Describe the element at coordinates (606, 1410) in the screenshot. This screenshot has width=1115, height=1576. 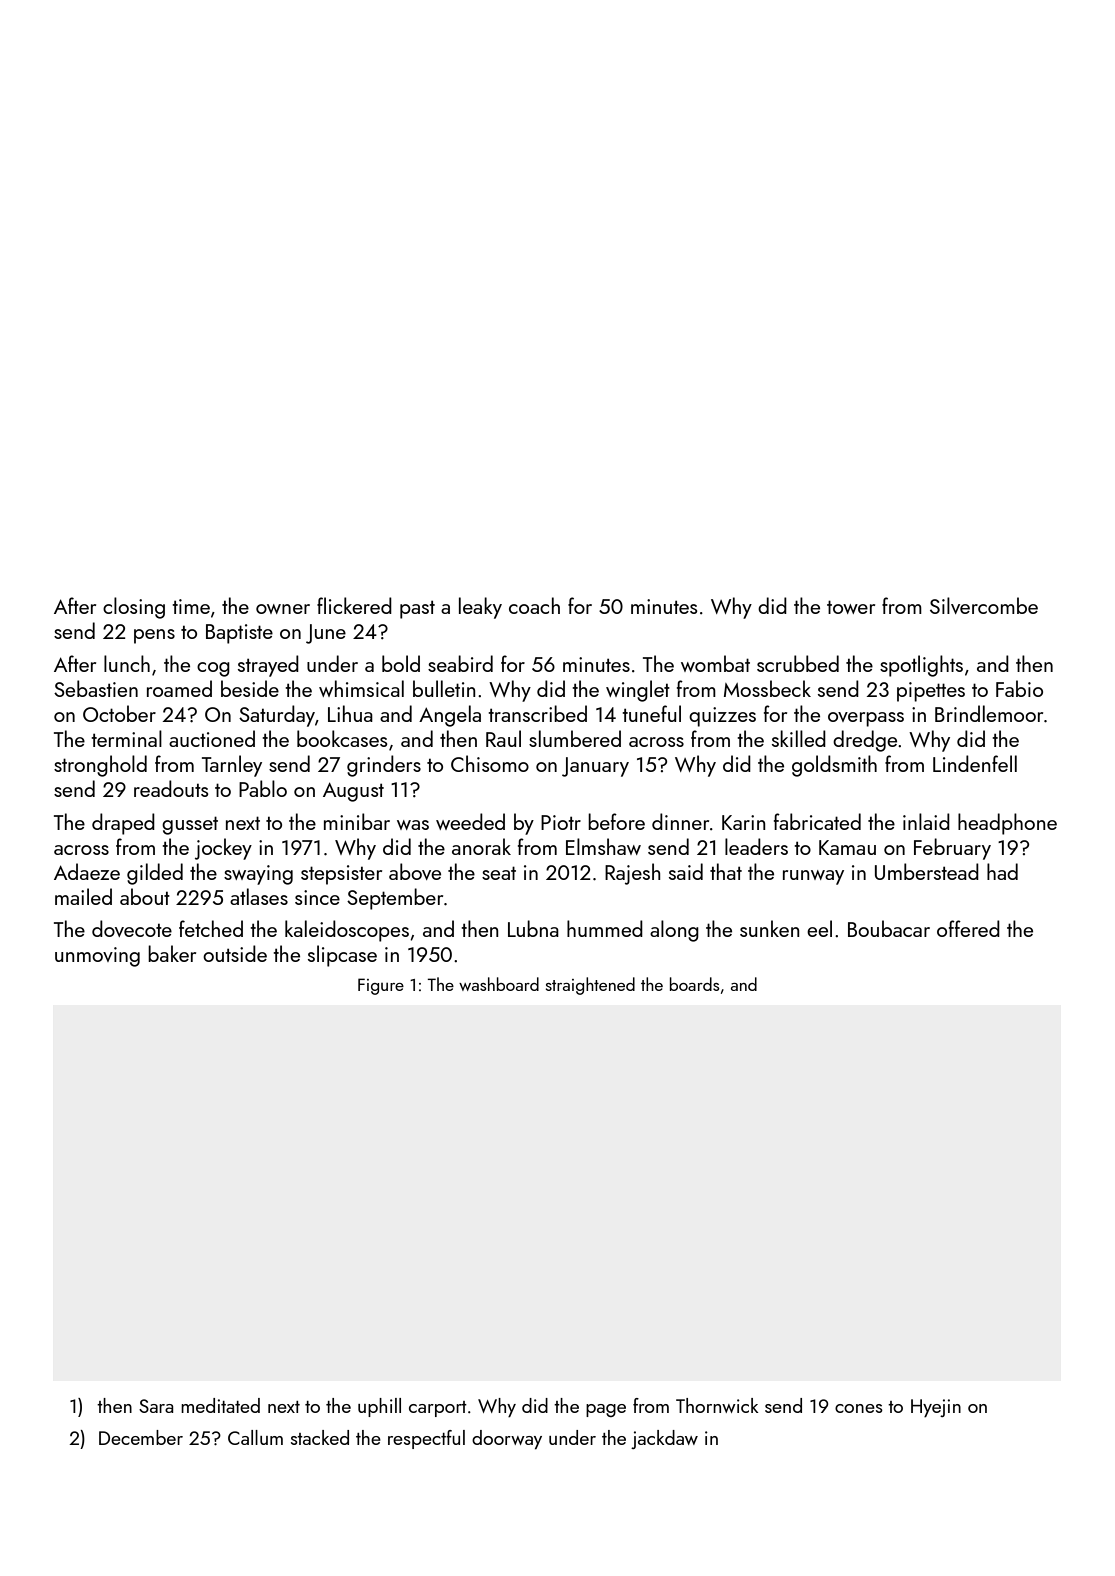
I see `page` at that location.
